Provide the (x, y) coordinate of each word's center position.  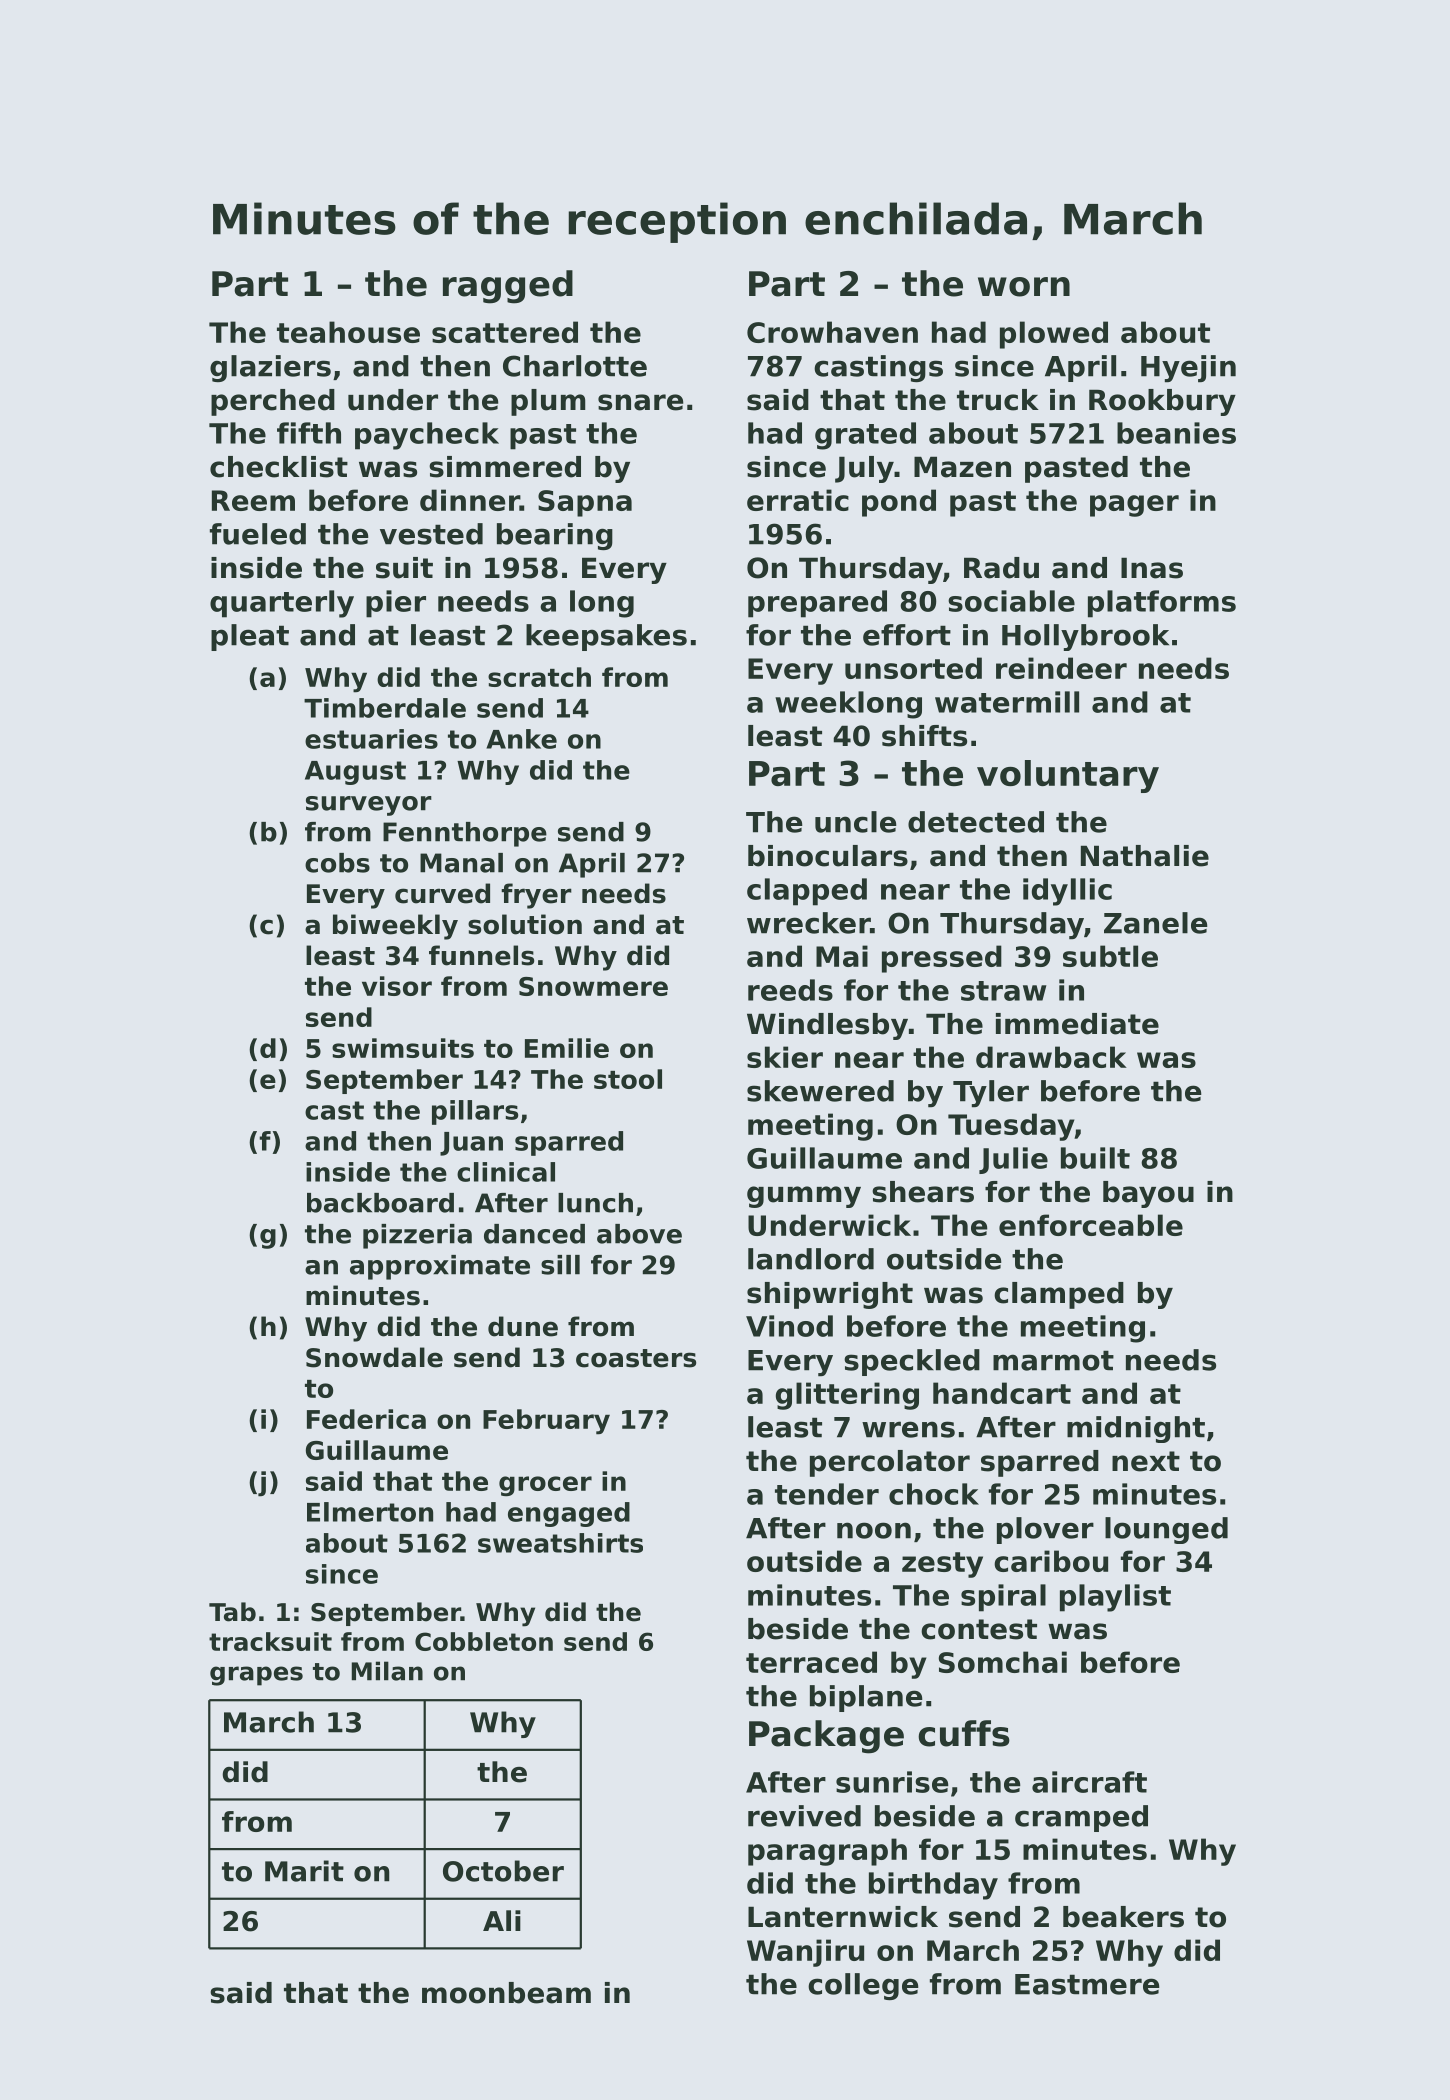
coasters (636, 1358)
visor (397, 986)
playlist (1115, 1598)
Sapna (585, 503)
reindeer (1061, 668)
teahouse (348, 332)
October (503, 1871)
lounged (1166, 1530)
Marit (304, 1871)
